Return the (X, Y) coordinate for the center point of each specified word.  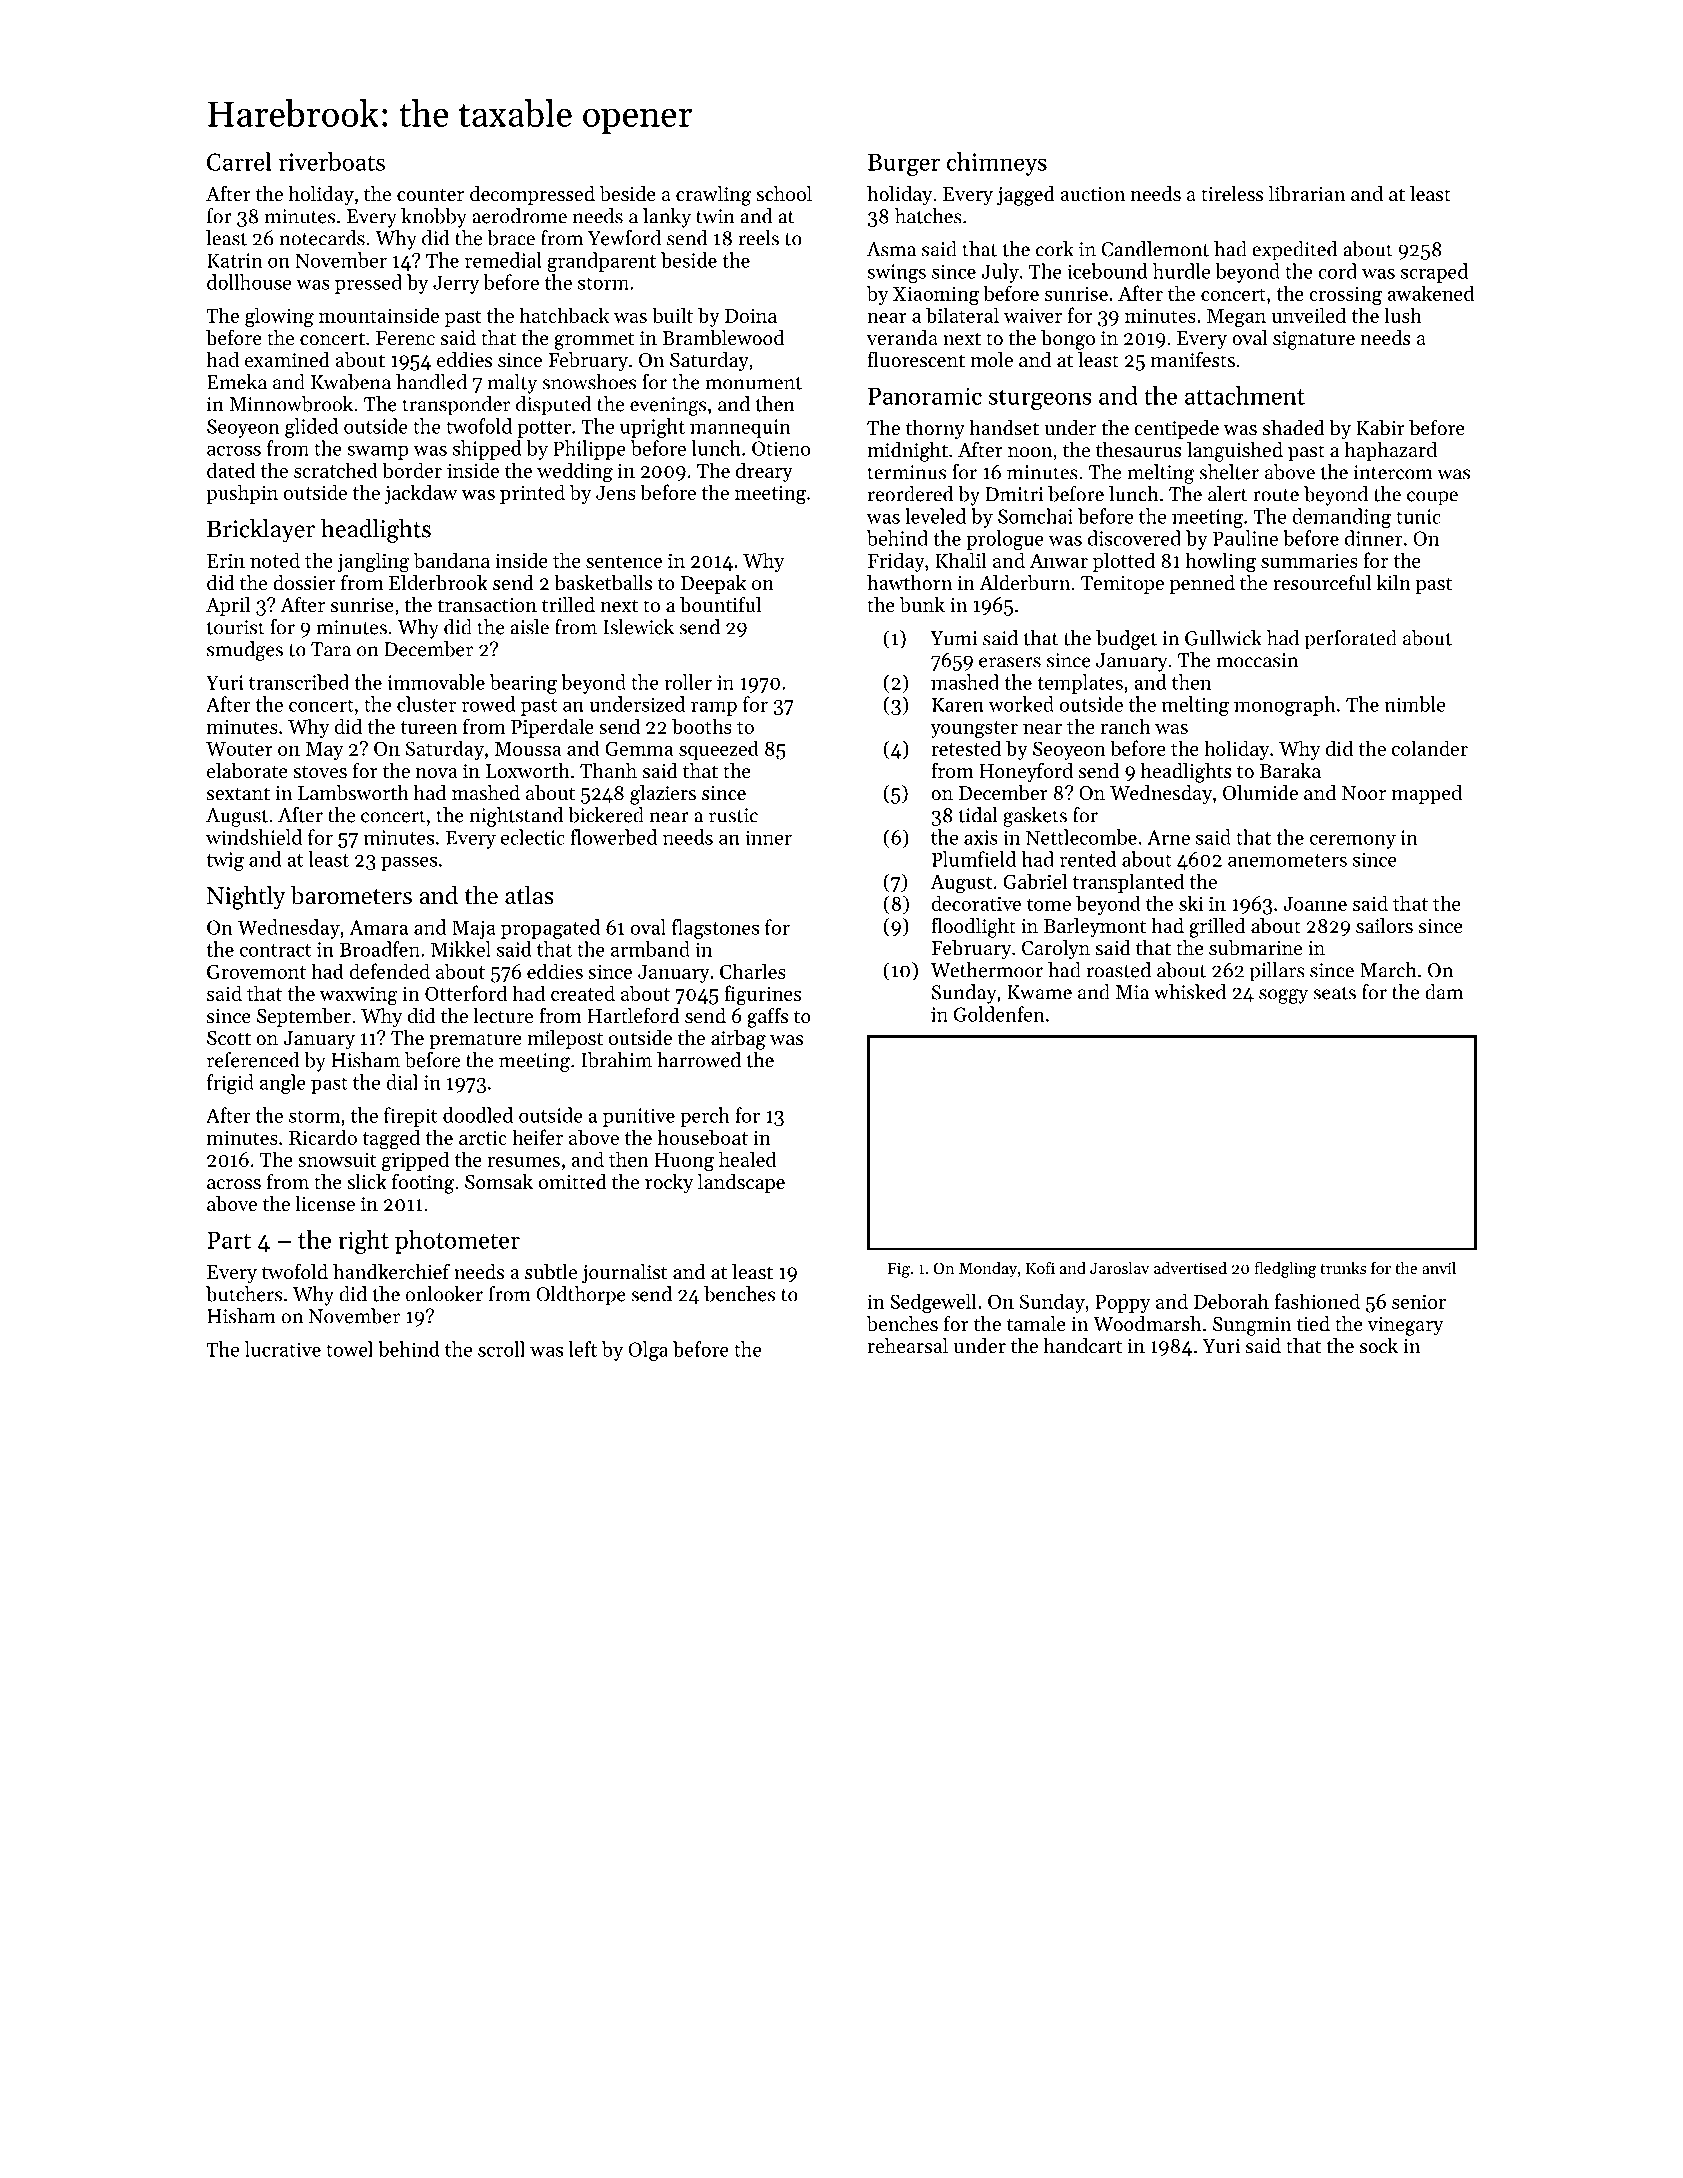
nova (437, 773)
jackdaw (421, 494)
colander (1430, 748)
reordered (911, 494)
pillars (1277, 972)
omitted (573, 1181)
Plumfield (974, 859)
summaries (1309, 561)
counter (430, 194)
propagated (550, 929)
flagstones (715, 929)
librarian (1307, 194)
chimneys (997, 164)
